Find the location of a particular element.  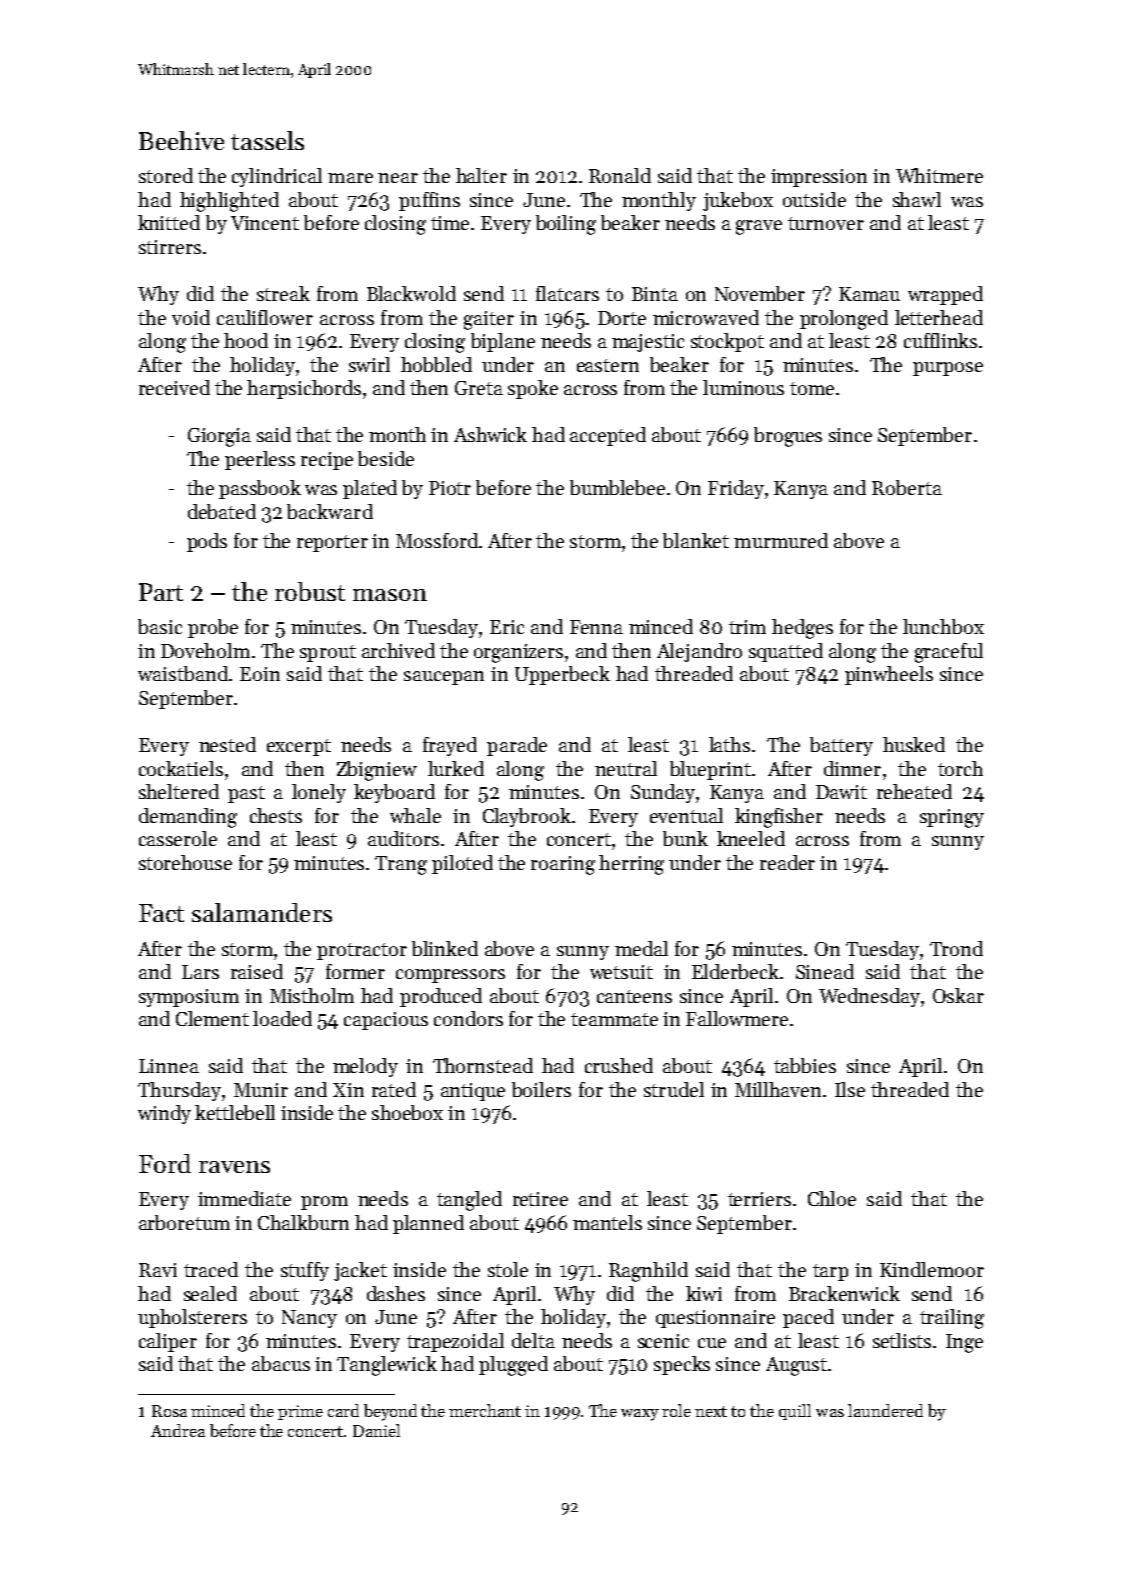

Sunday is located at coordinates (663, 793).
